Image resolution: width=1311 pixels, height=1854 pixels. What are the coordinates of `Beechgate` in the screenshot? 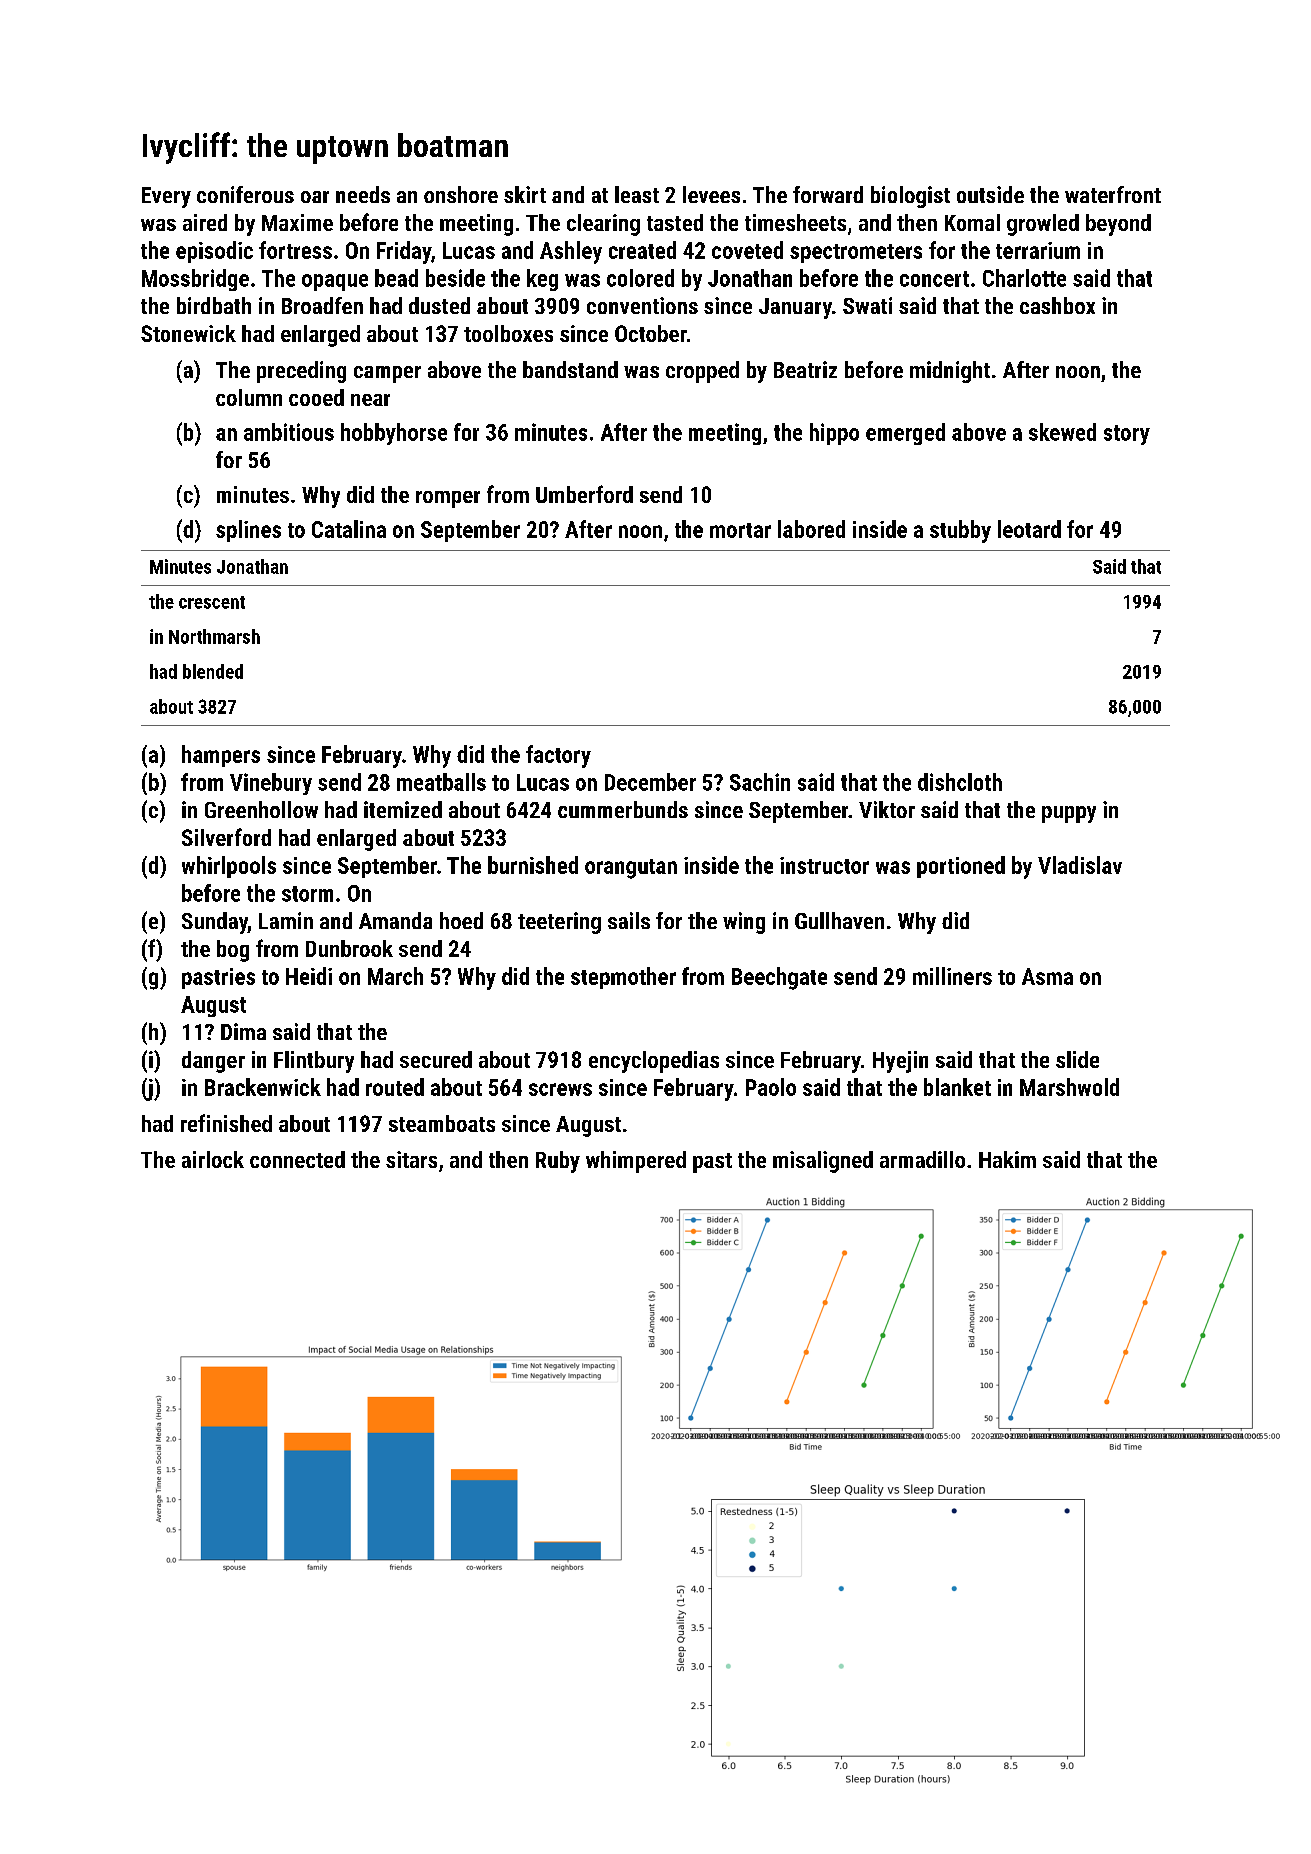 It's located at (779, 978).
